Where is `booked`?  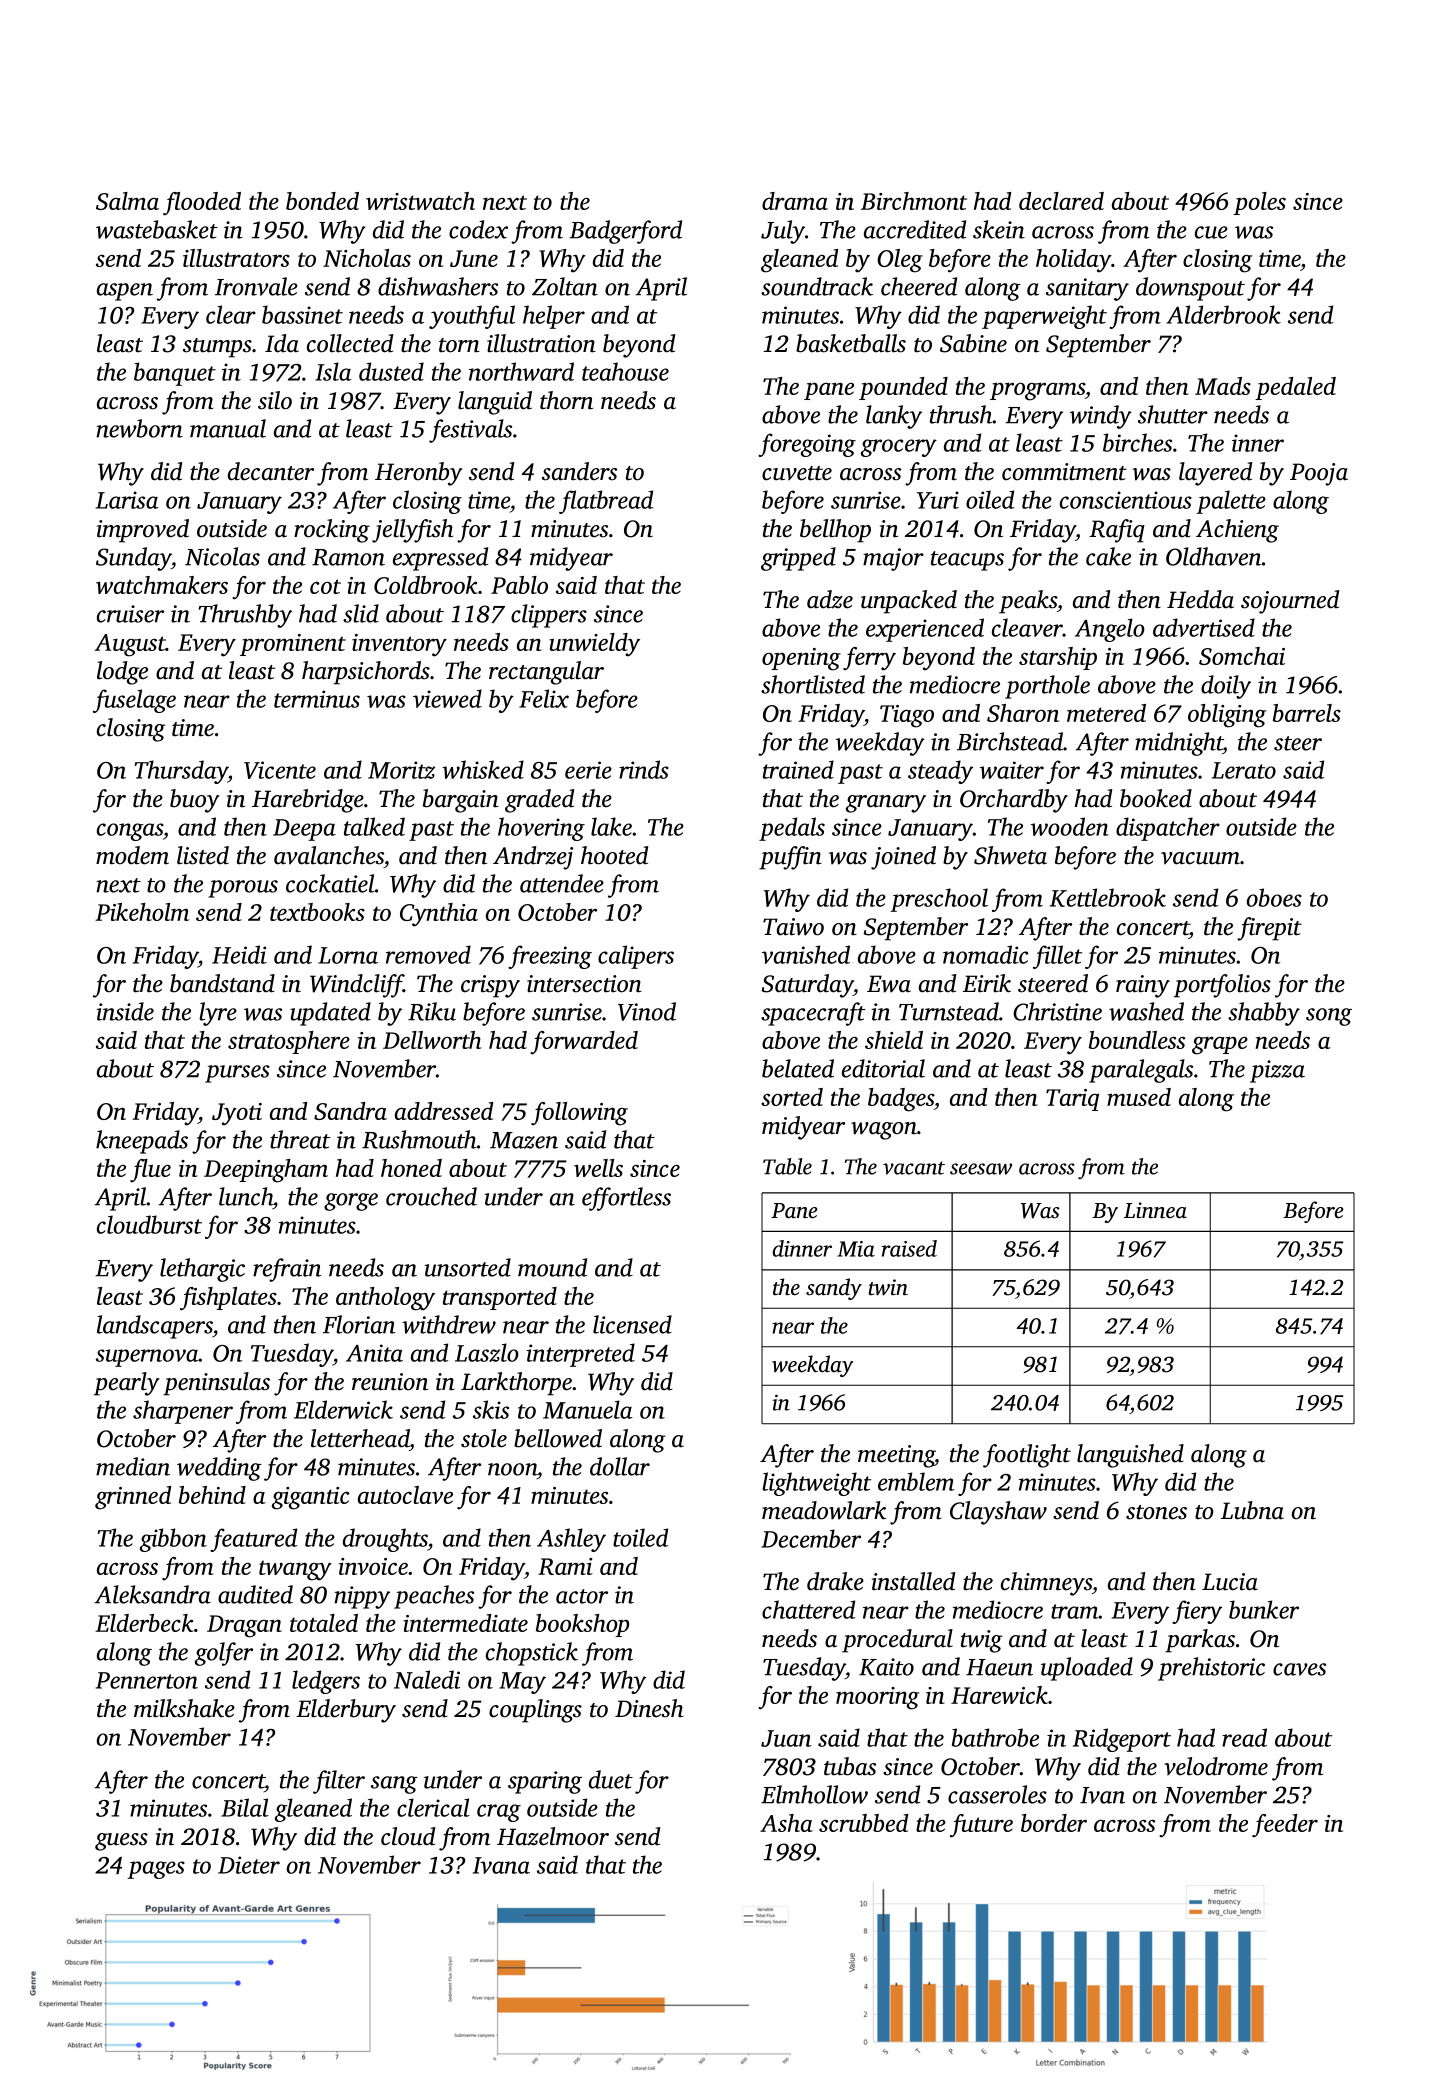 booked is located at coordinates (1156, 798).
